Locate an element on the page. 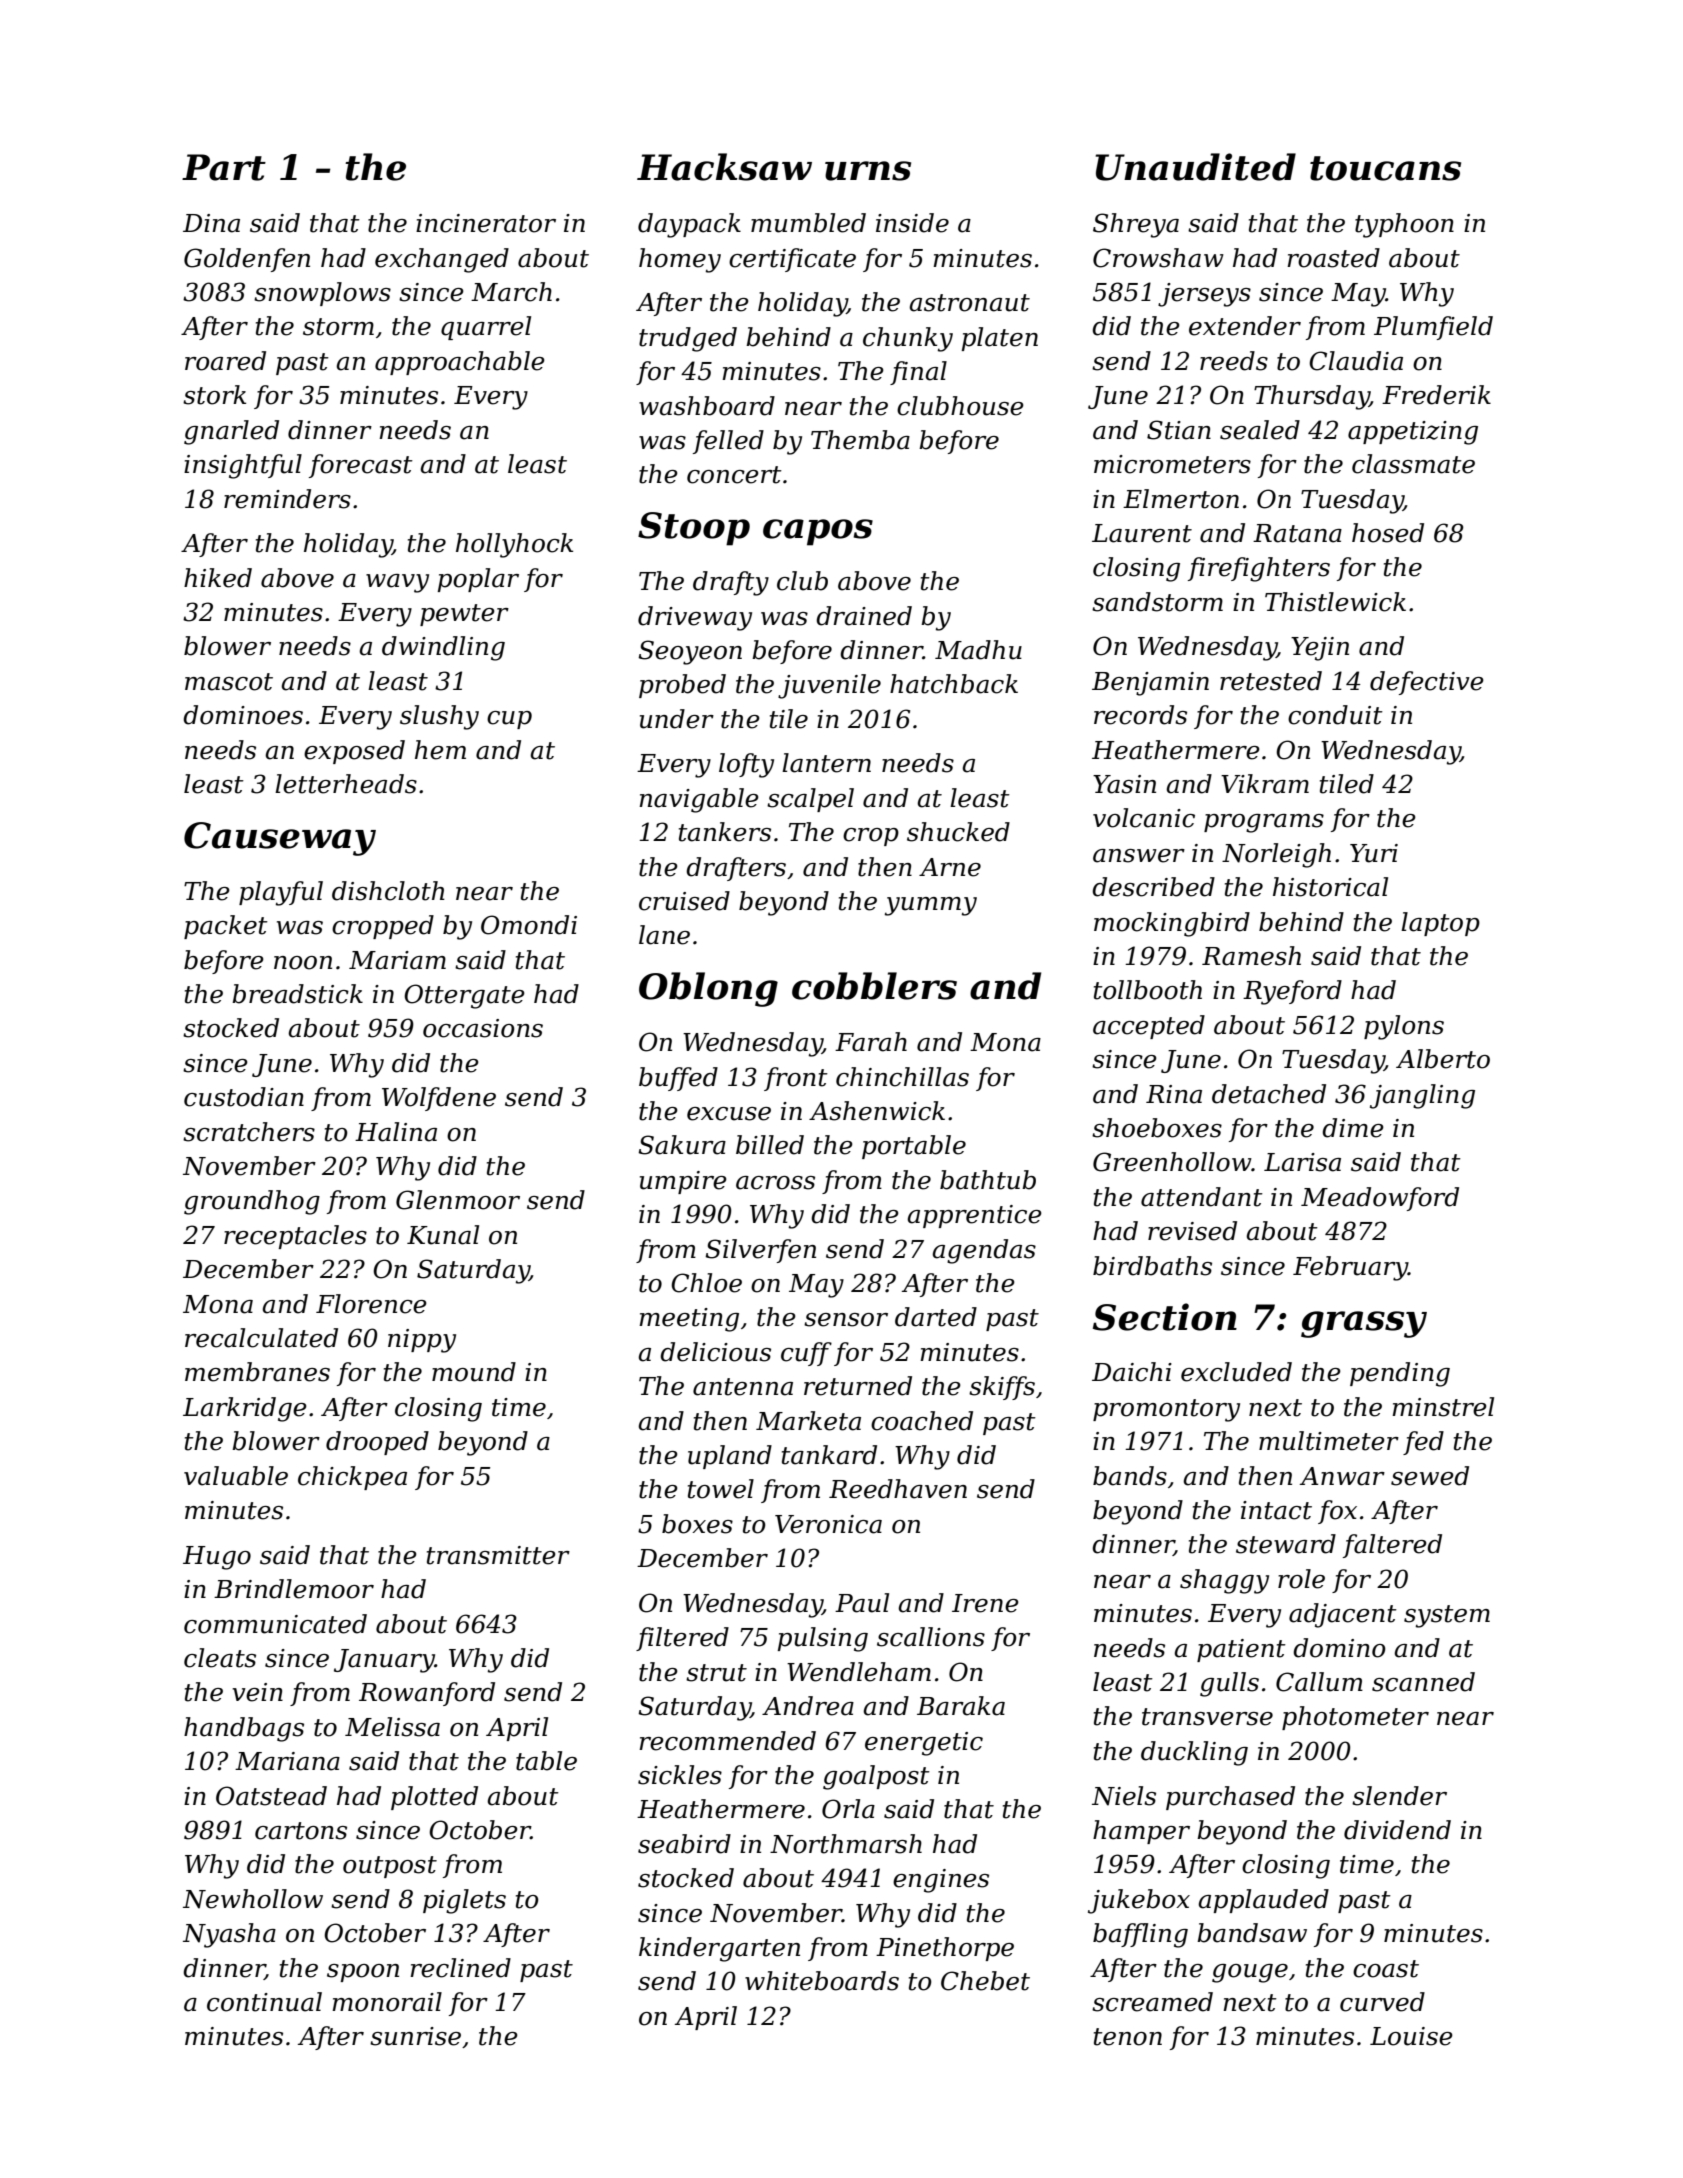 The width and height of the page is (1683, 2178). Irene is located at coordinates (985, 1603).
